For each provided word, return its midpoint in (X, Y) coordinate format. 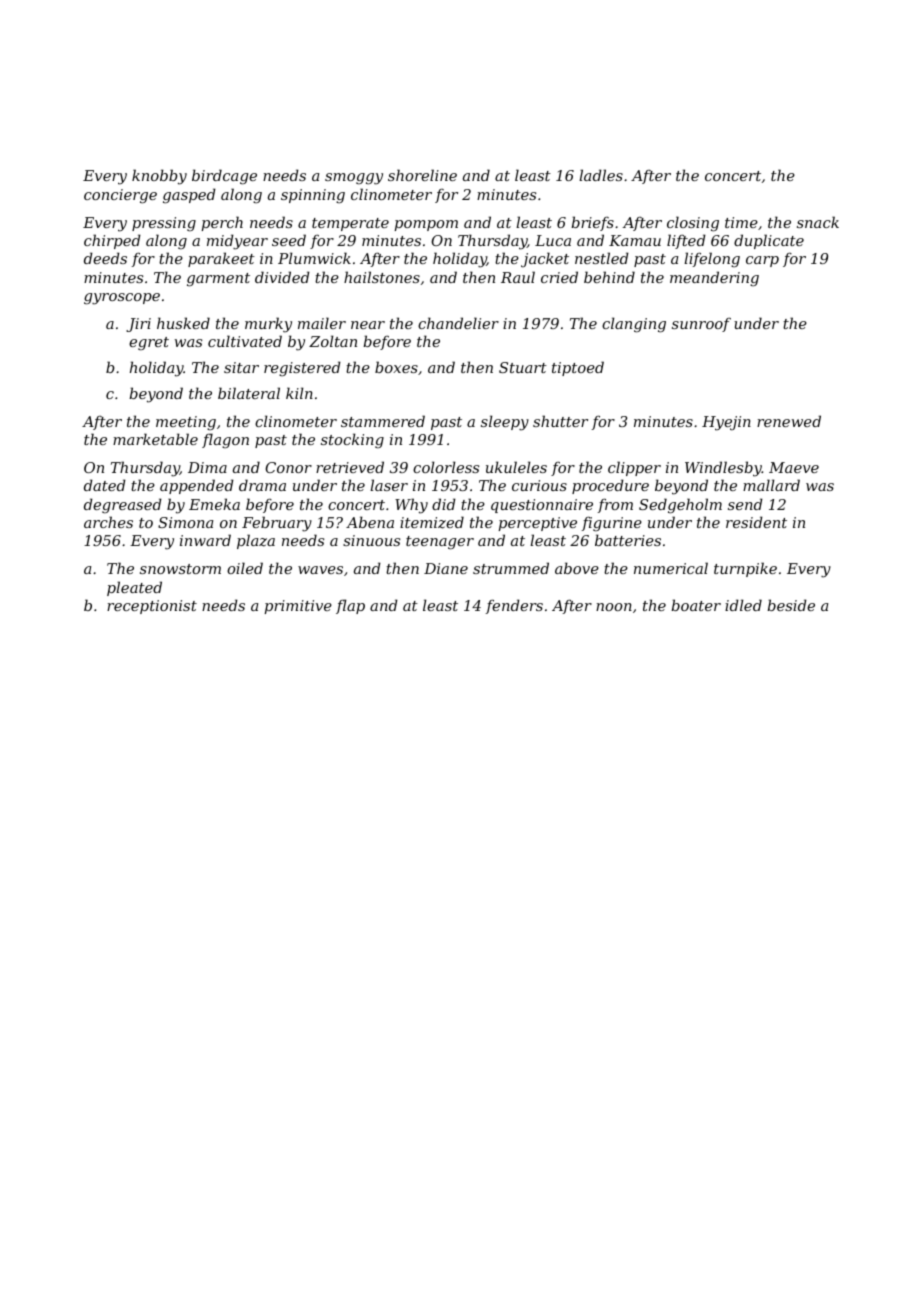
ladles (601, 175)
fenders (514, 606)
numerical (671, 568)
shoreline (422, 175)
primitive (298, 607)
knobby (159, 177)
